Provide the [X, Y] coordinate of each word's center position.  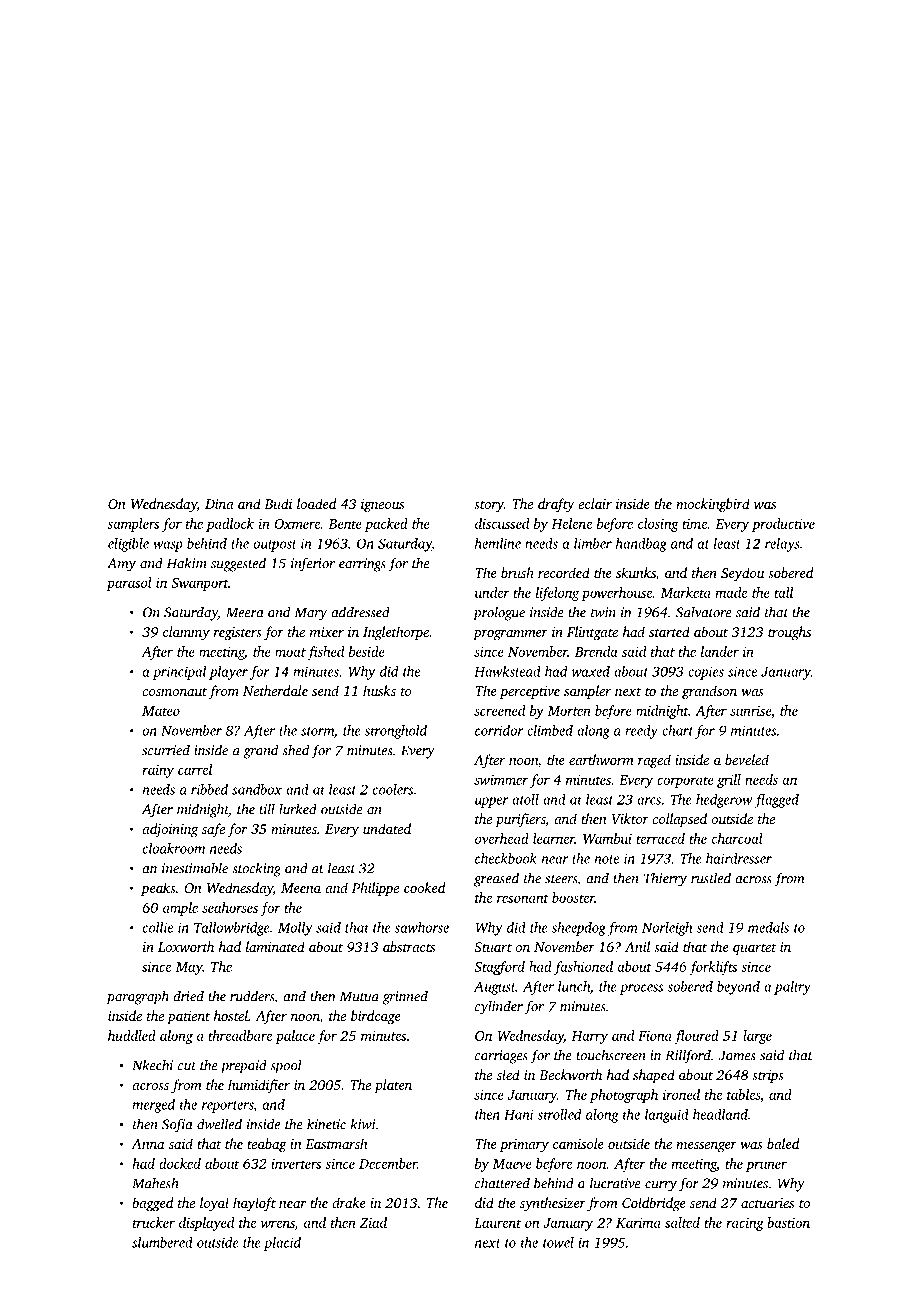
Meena [301, 888]
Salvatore [704, 612]
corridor [499, 730]
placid [282, 1244]
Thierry [665, 879]
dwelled [219, 1124]
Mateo [161, 711]
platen [393, 1086]
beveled [747, 759]
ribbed [209, 789]
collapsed [679, 820]
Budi [278, 503]
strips [768, 1076]
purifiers [520, 820]
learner [554, 838]
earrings [362, 565]
